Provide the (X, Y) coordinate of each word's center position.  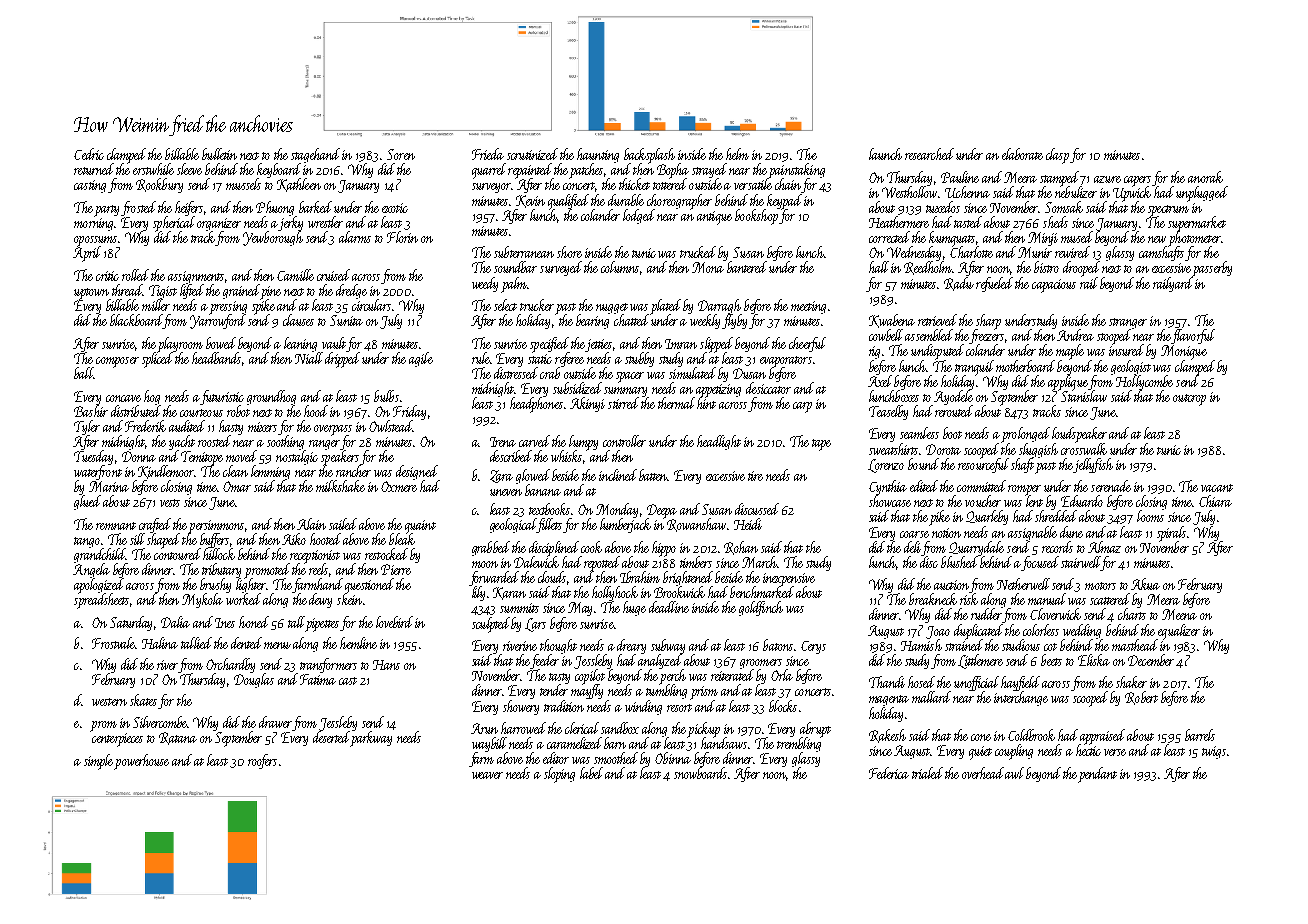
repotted (602, 564)
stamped (1060, 178)
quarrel (489, 171)
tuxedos (943, 207)
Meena (1179, 614)
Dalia (175, 622)
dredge (351, 291)
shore (569, 252)
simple (98, 762)
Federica (889, 773)
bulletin (219, 154)
